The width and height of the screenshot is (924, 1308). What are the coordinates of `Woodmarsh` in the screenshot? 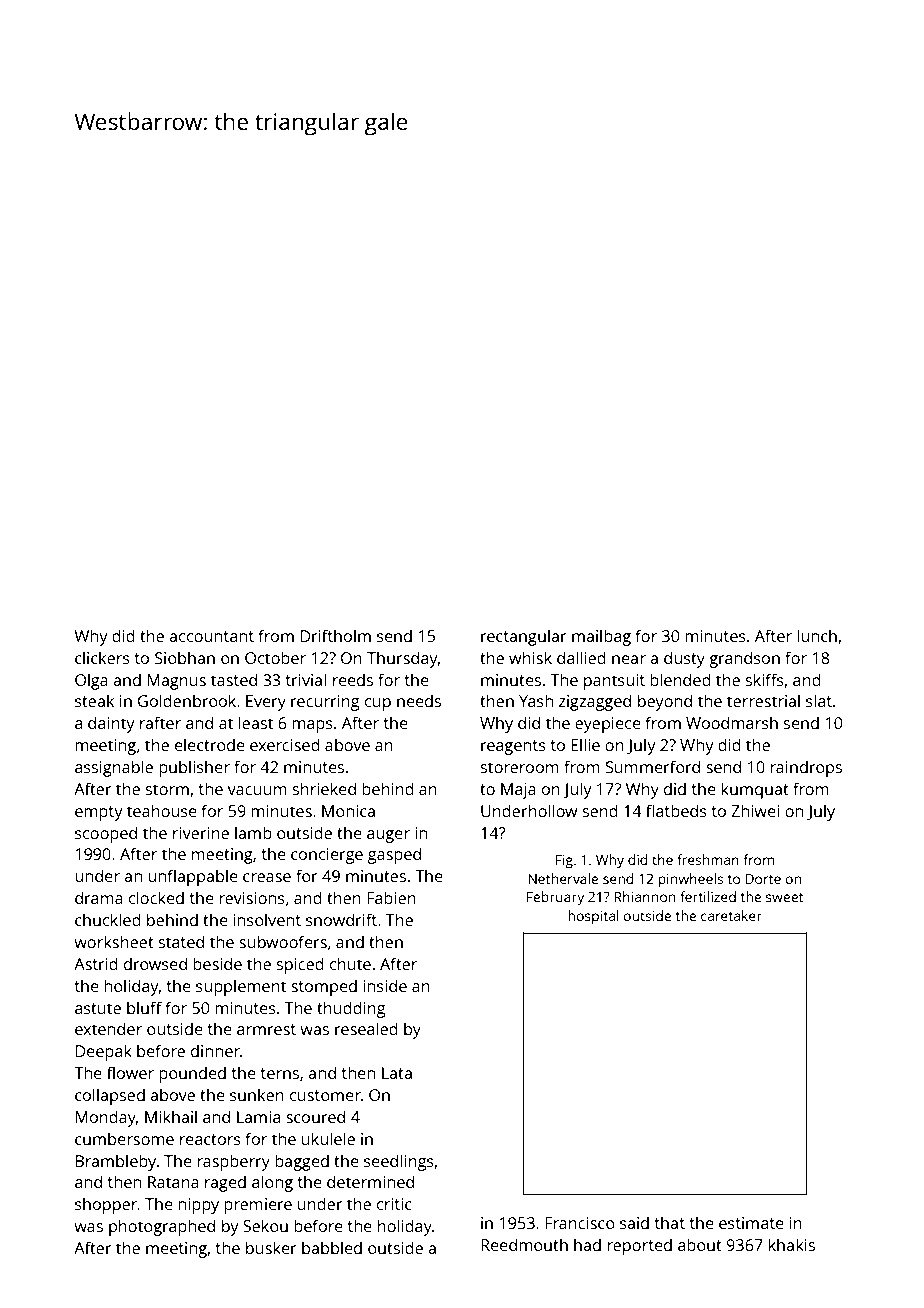 It's located at (732, 722).
